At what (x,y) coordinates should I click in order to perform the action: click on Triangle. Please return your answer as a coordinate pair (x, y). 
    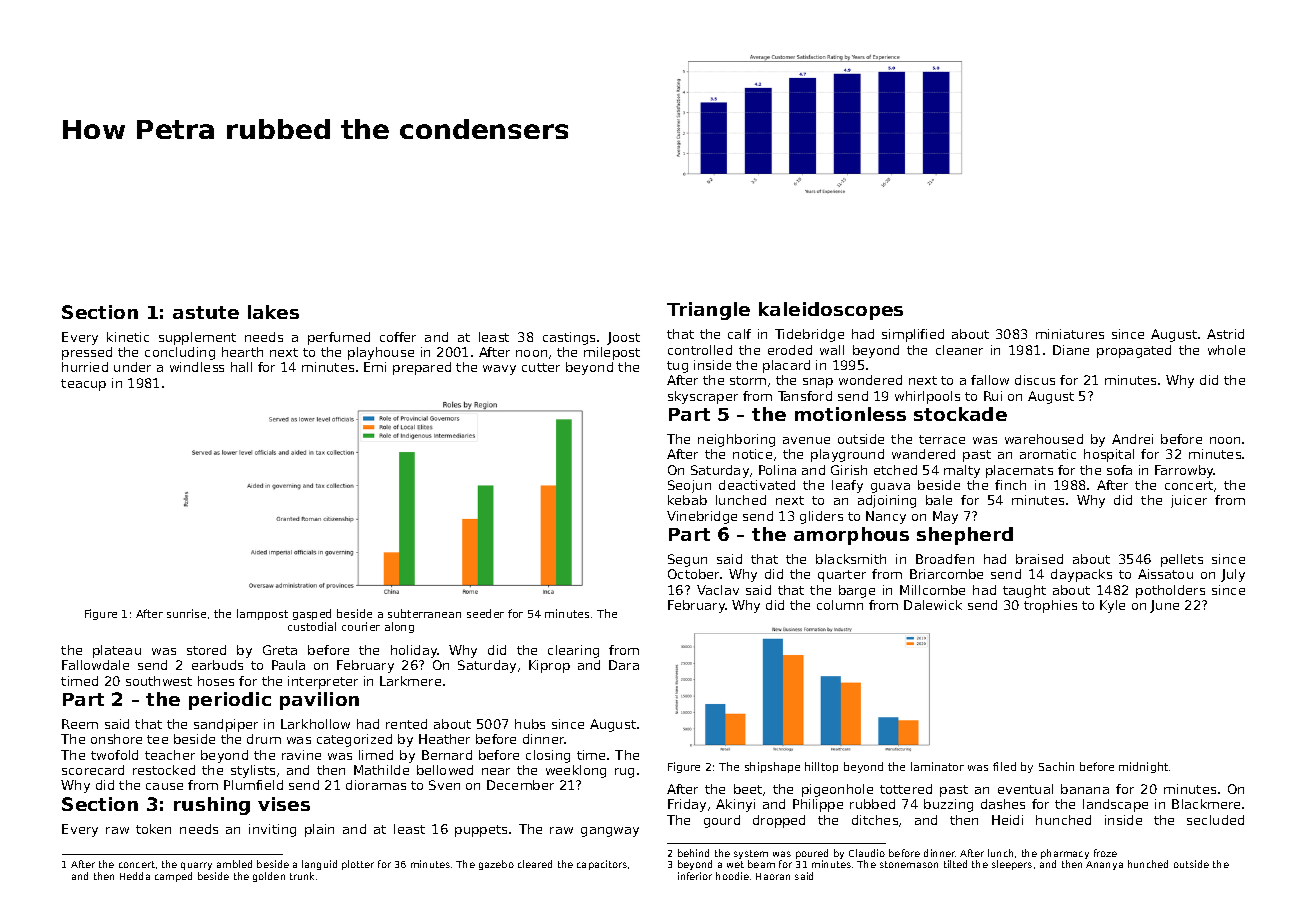
    Looking at the image, I should click on (708, 311).
